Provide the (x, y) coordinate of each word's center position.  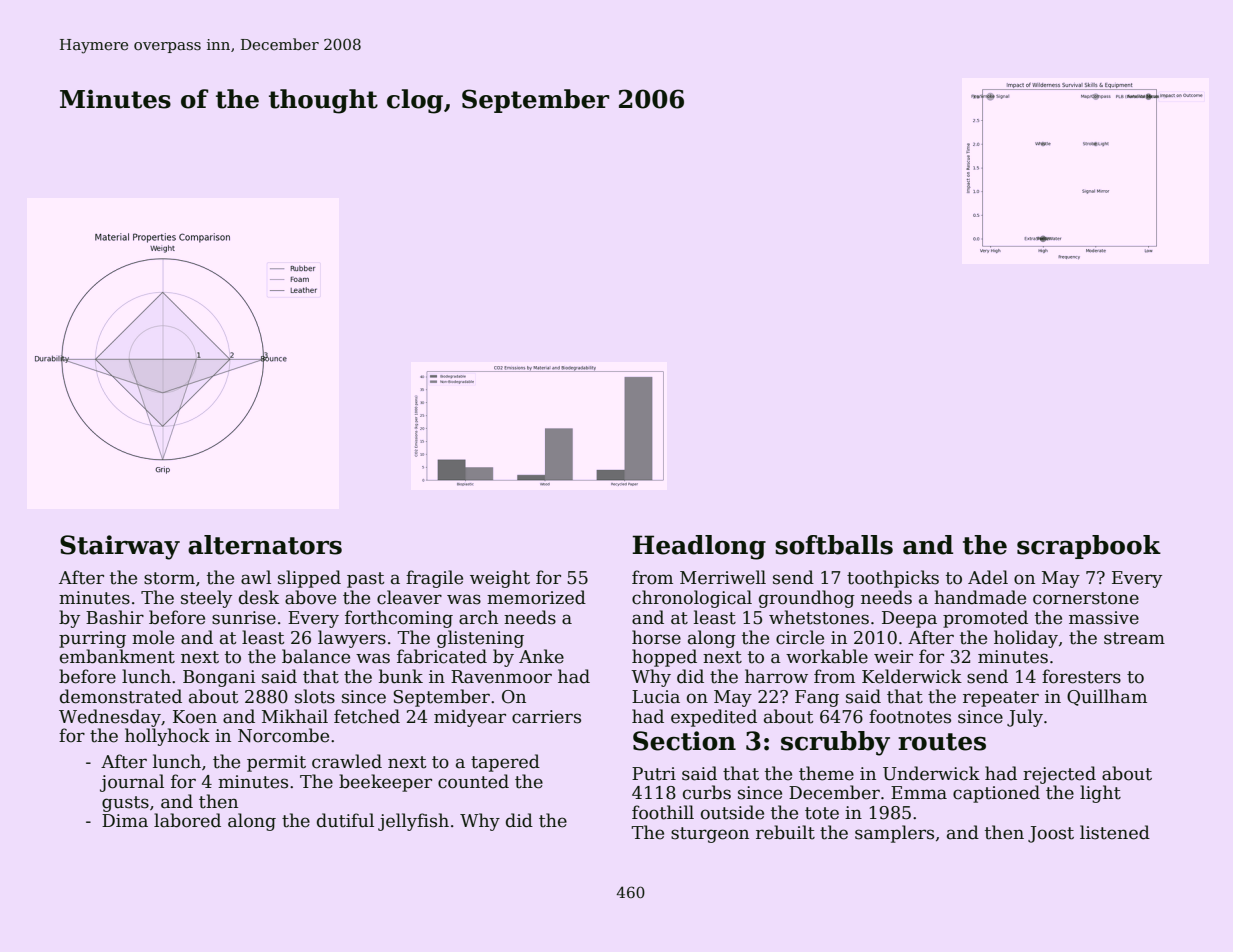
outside (732, 812)
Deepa (909, 619)
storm (169, 578)
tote (822, 813)
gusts (125, 804)
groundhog (807, 599)
